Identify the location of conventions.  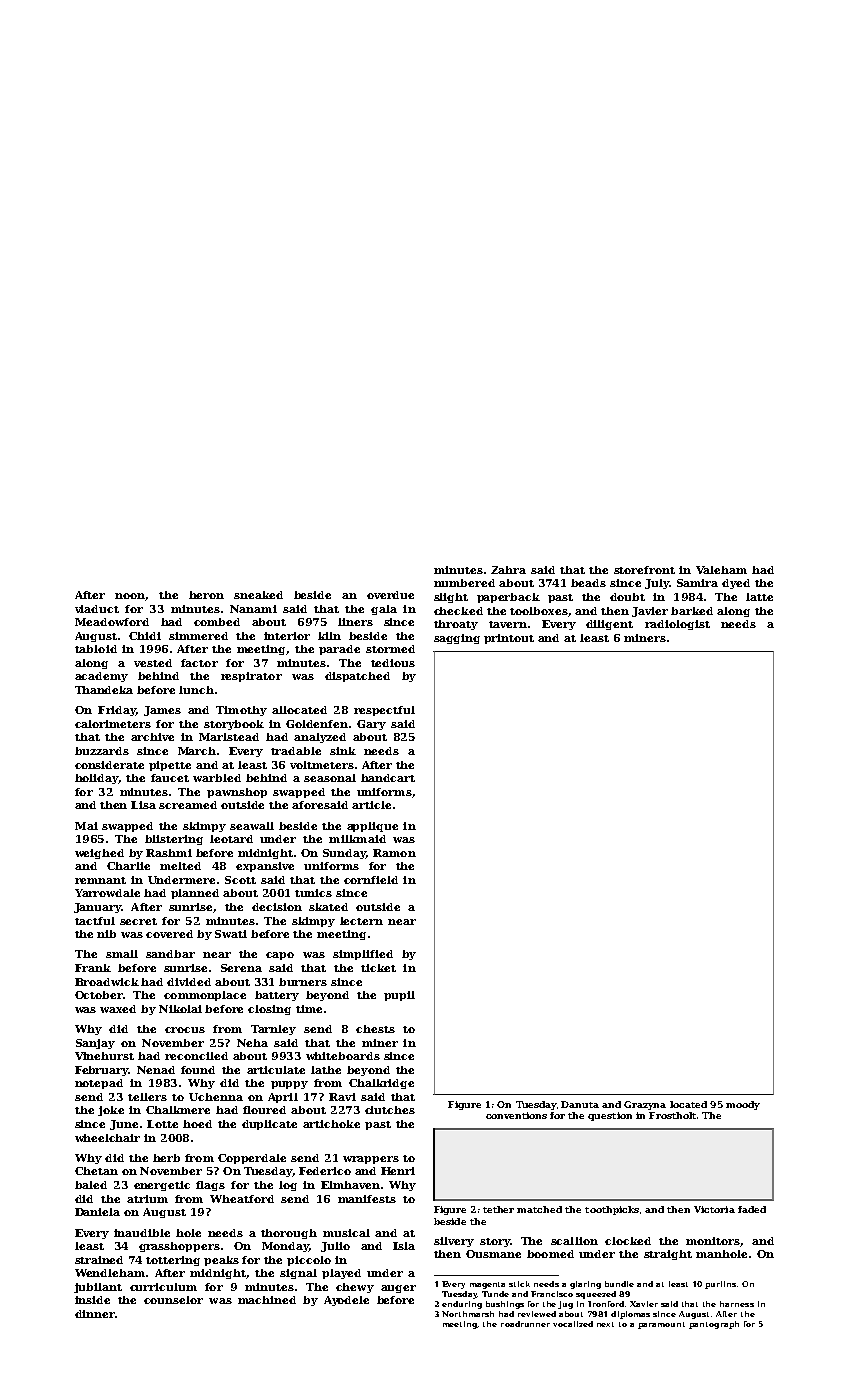
(516, 1115).
